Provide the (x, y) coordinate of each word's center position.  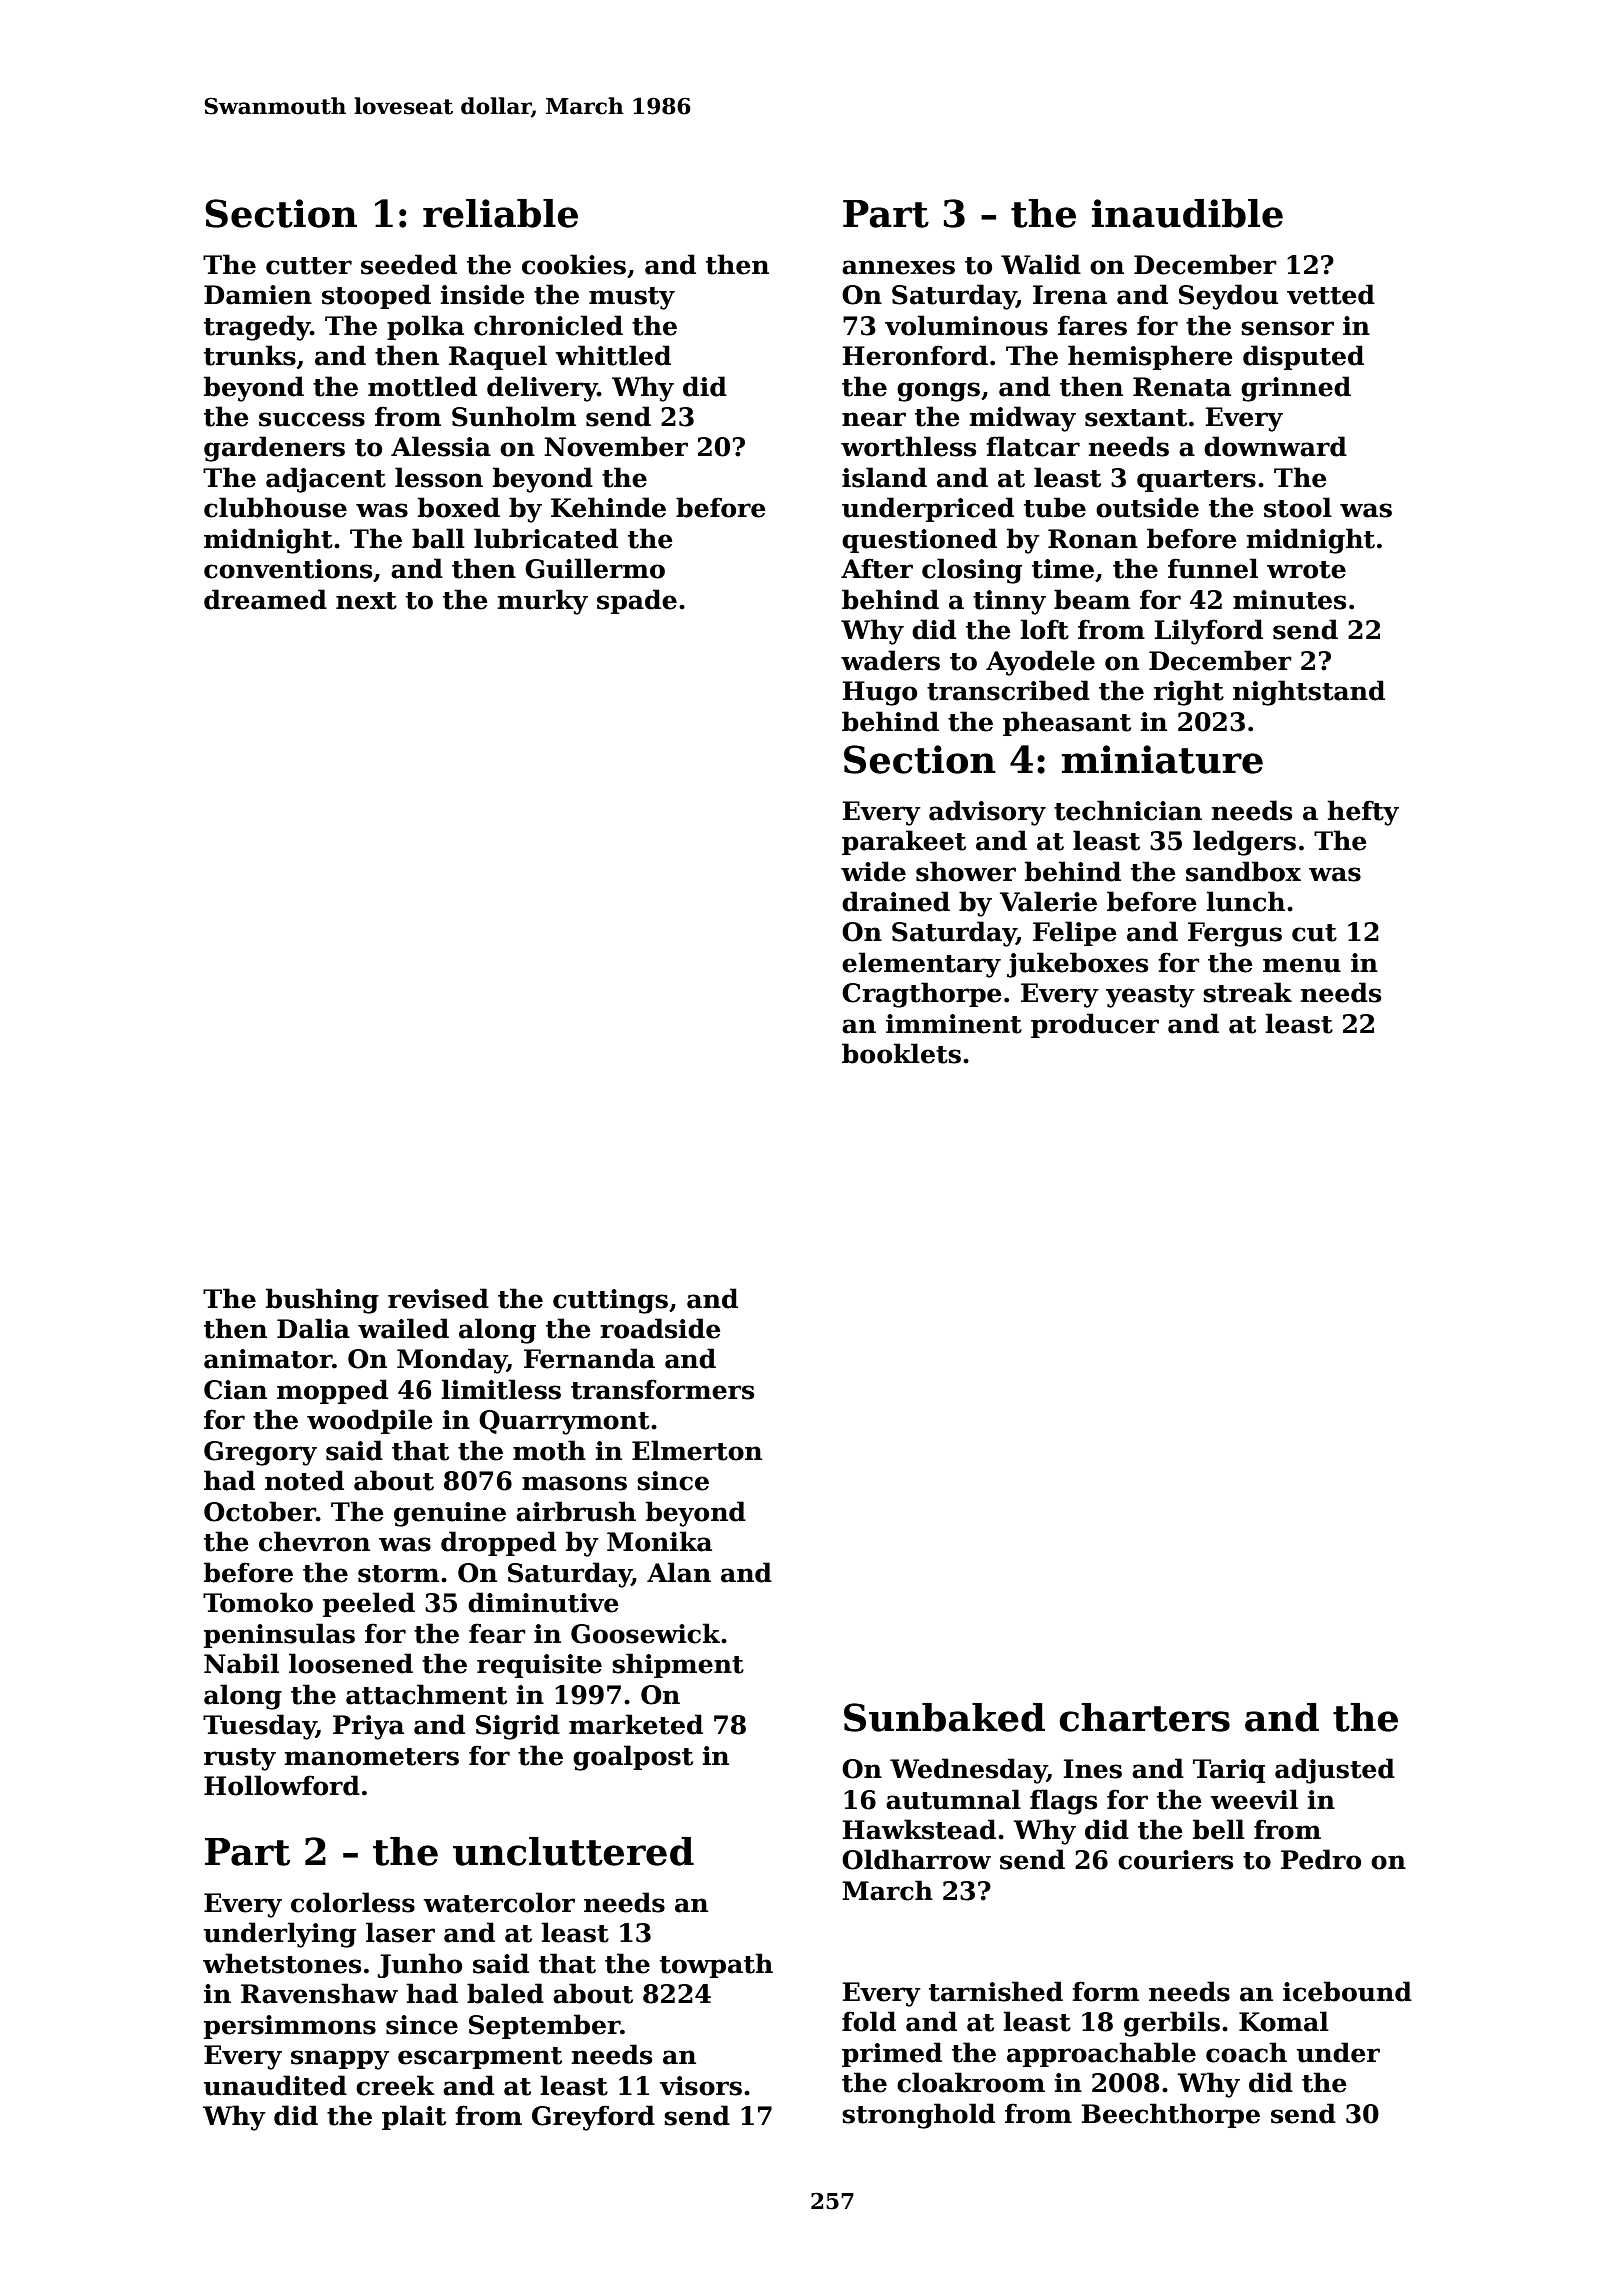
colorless (353, 1902)
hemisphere (1150, 357)
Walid (1041, 264)
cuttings (610, 1301)
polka (425, 327)
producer (1095, 1025)
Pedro (1321, 1859)
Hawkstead (919, 1829)
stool (1298, 507)
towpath (716, 1965)
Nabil (241, 1663)
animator (268, 1359)
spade (637, 601)
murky (543, 602)
